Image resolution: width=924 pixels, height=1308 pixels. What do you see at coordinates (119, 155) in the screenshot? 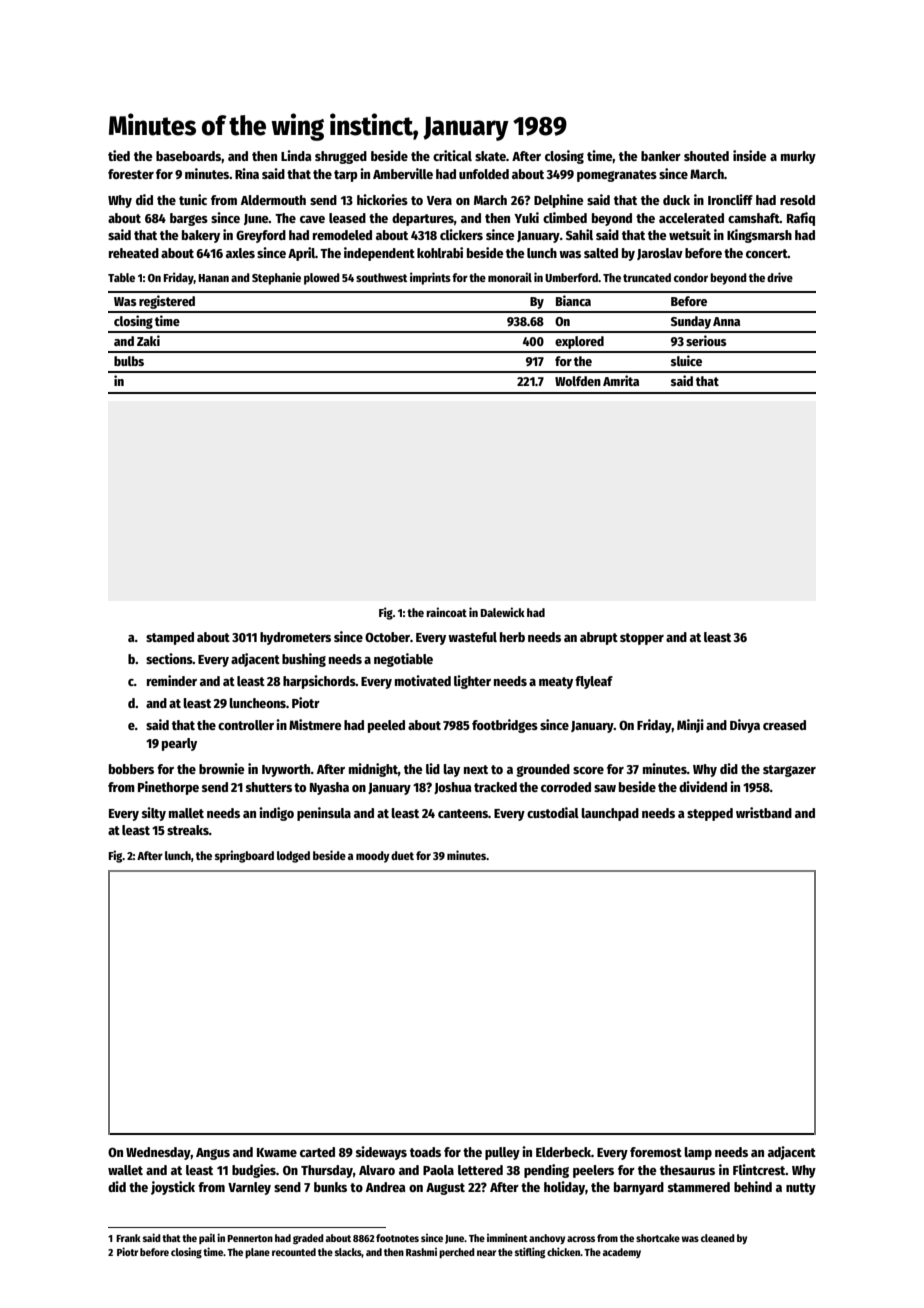
I see `tied` at bounding box center [119, 155].
